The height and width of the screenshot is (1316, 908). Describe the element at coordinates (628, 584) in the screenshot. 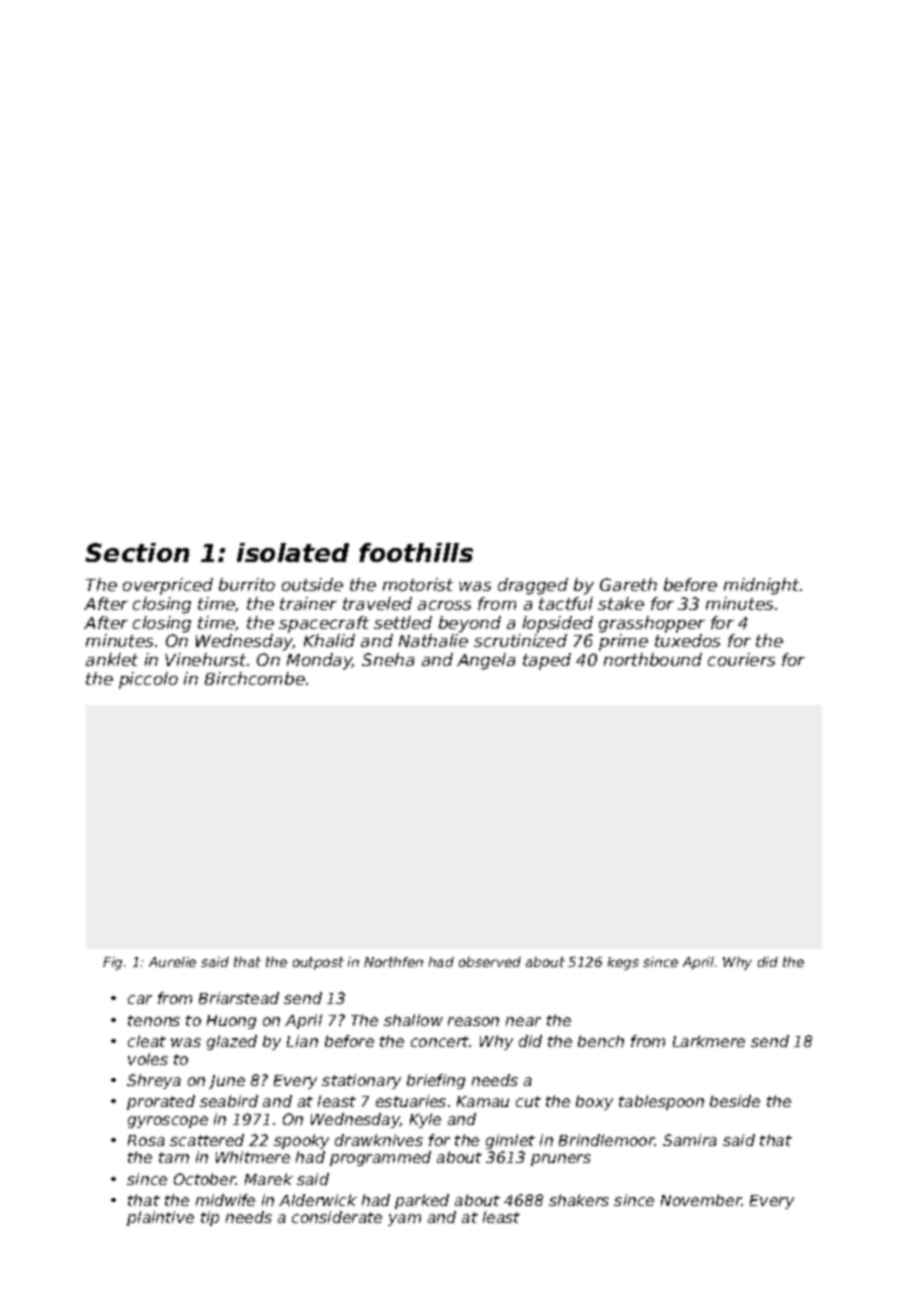

I see `Gareth` at that location.
